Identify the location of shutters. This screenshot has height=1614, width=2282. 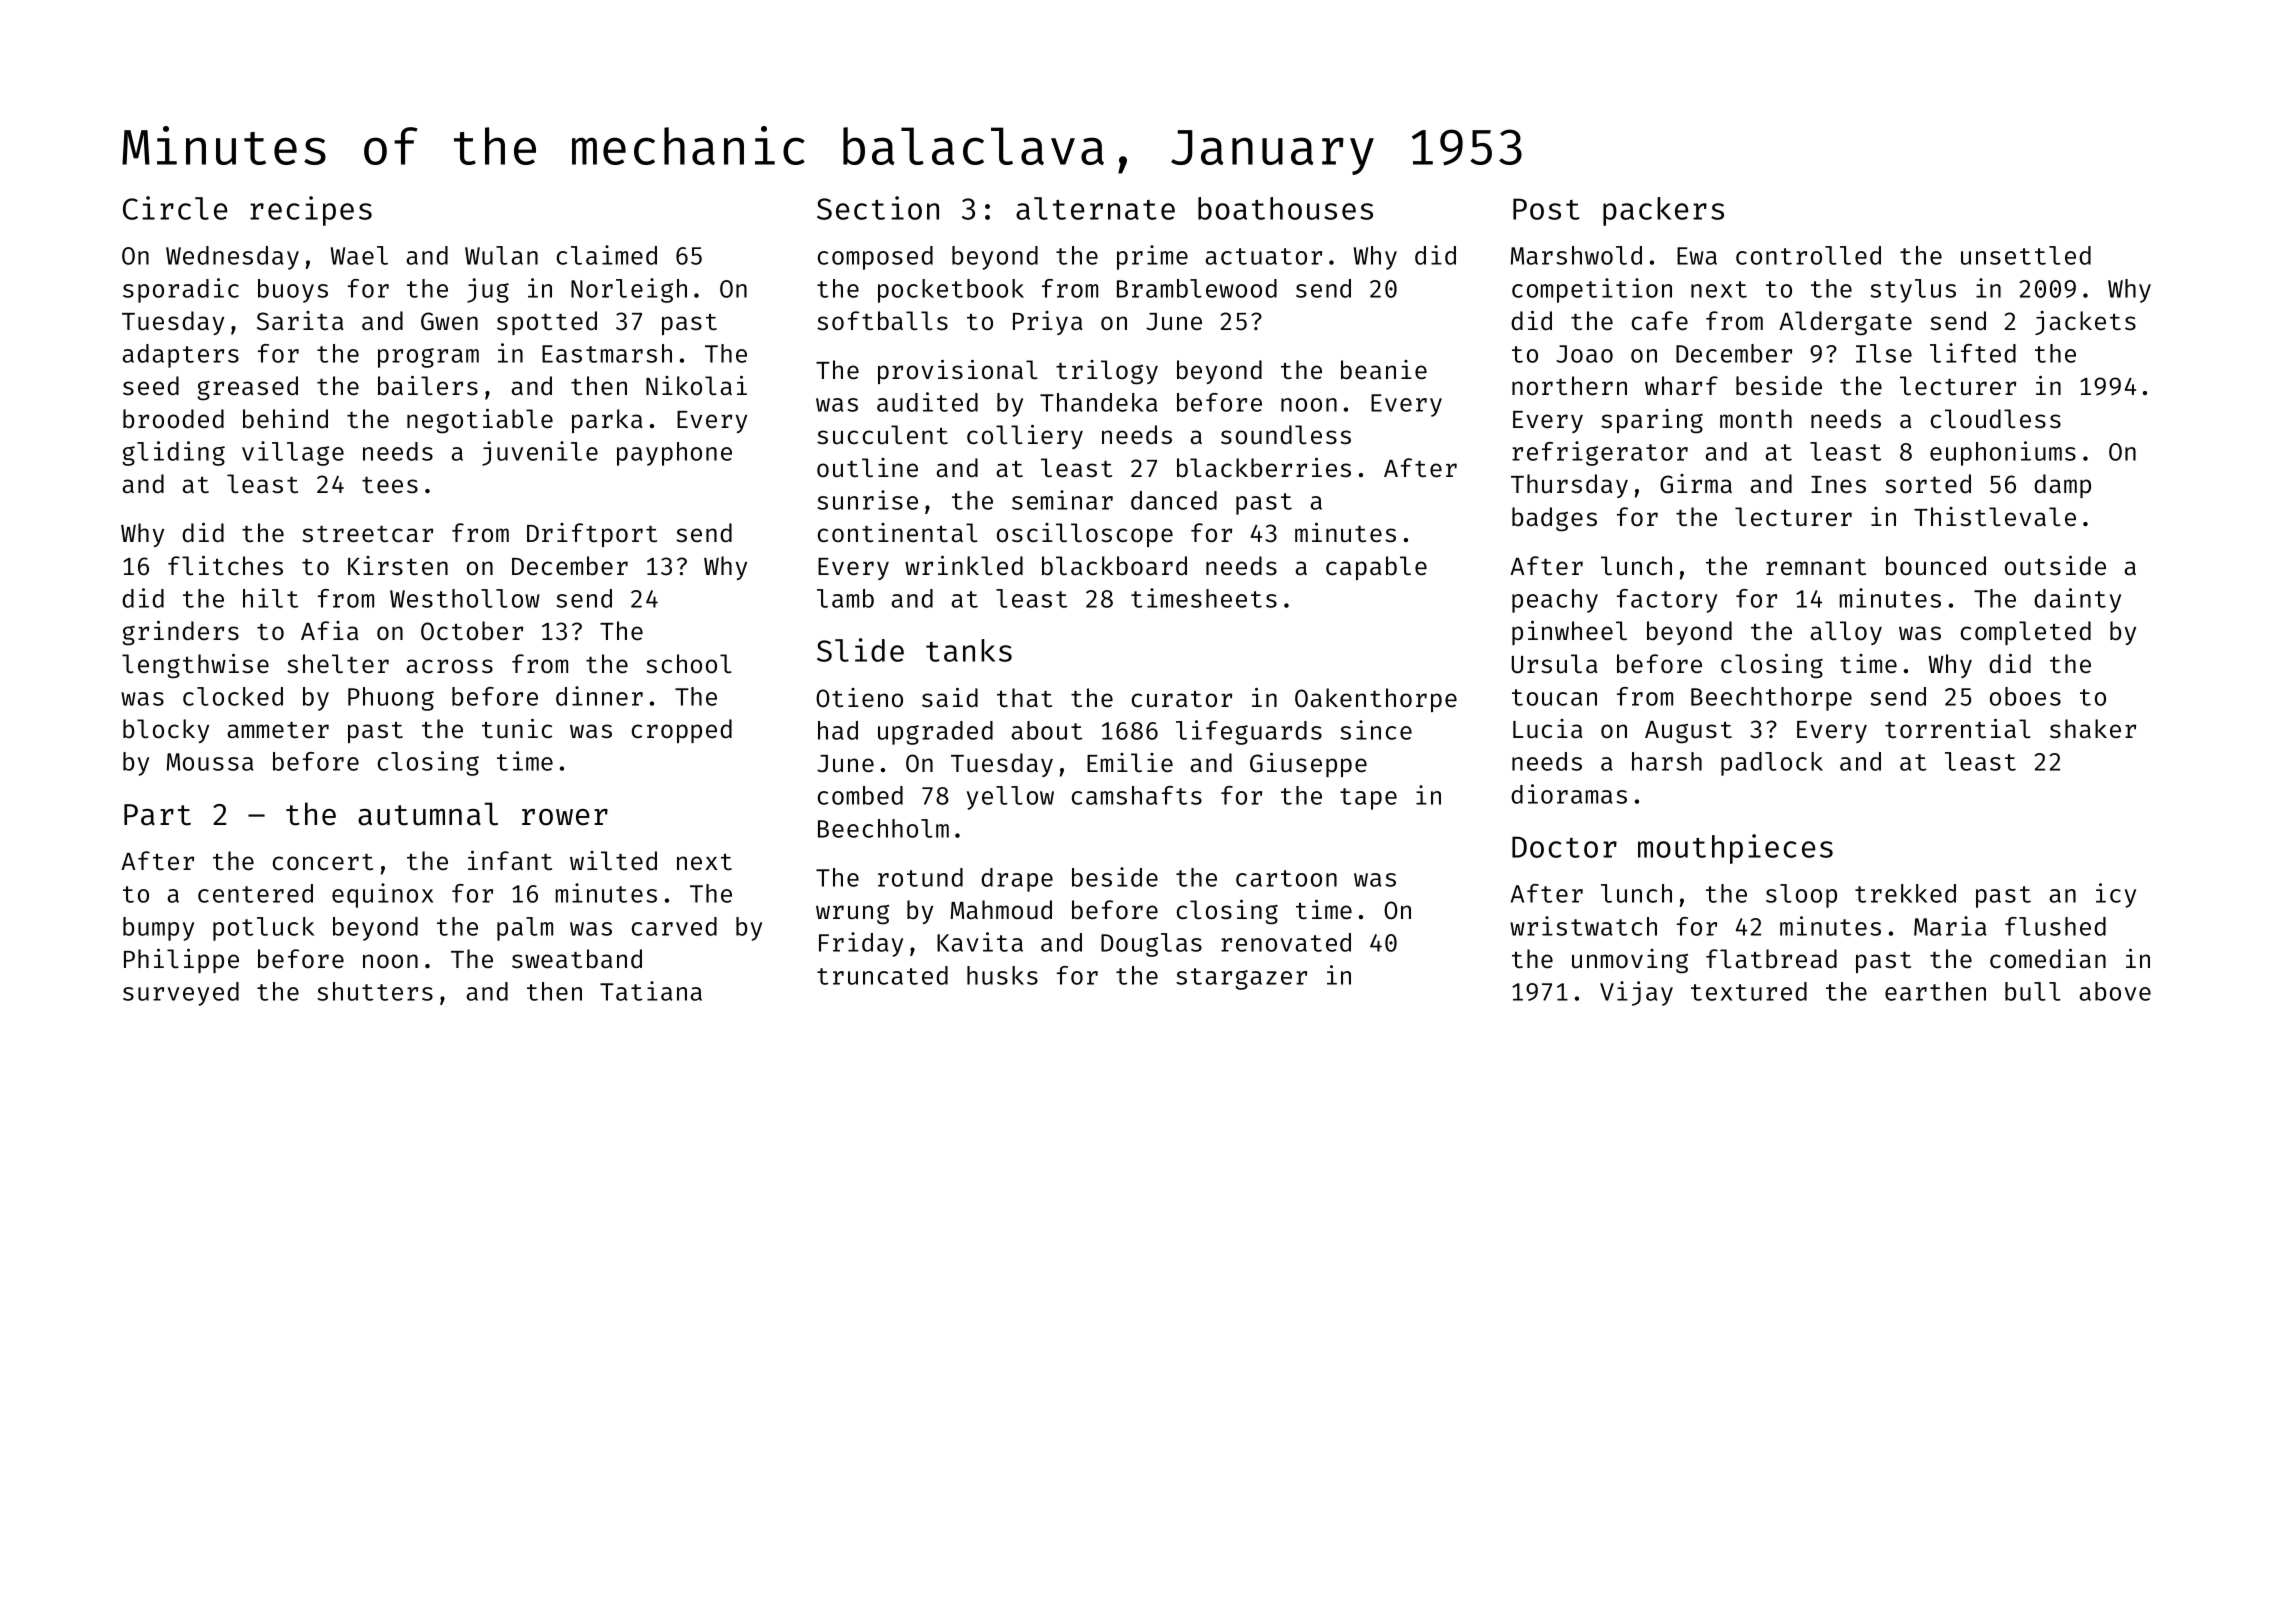
(375, 991).
